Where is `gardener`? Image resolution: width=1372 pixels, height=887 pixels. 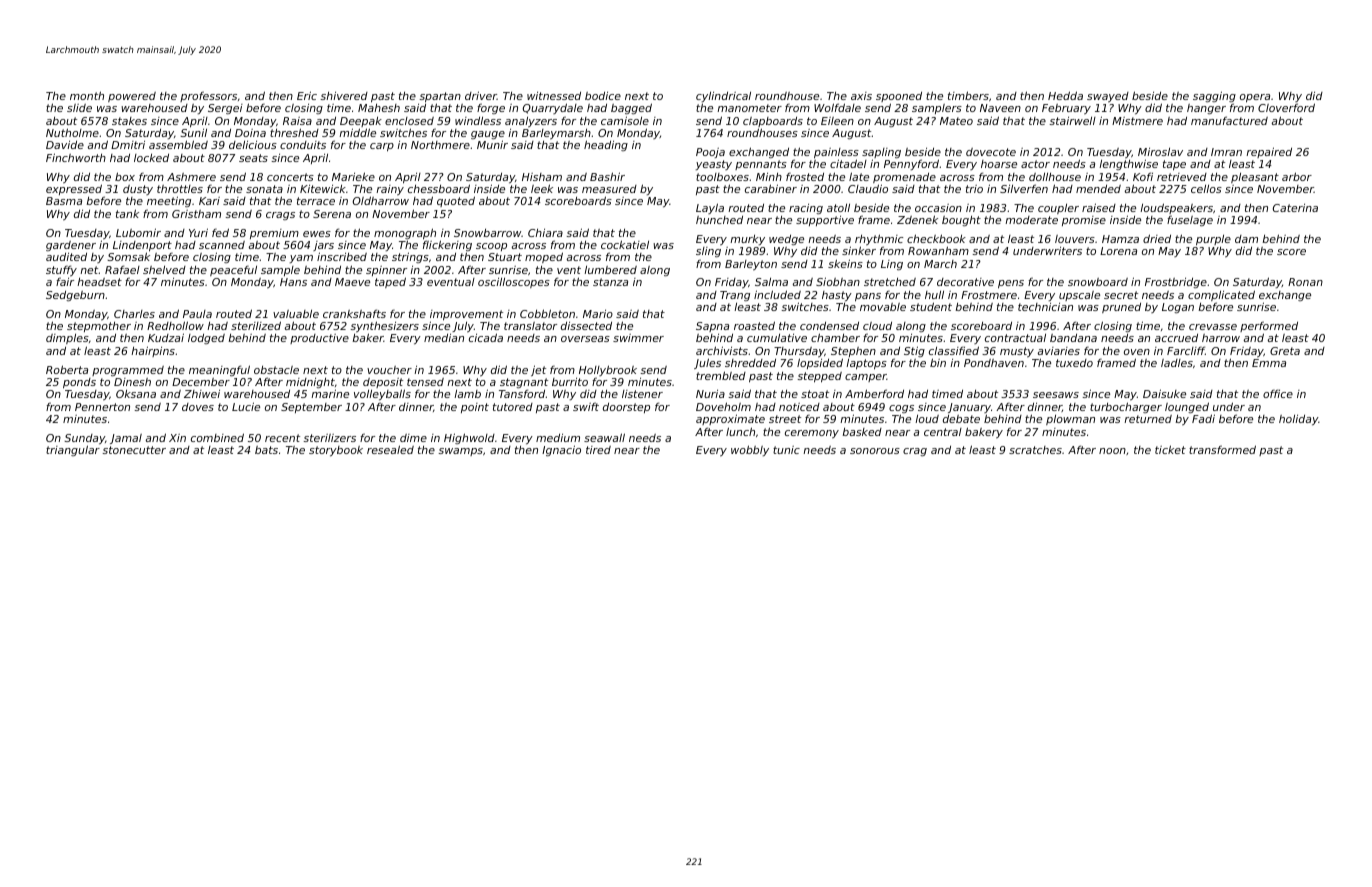
gardener is located at coordinates (71, 246).
